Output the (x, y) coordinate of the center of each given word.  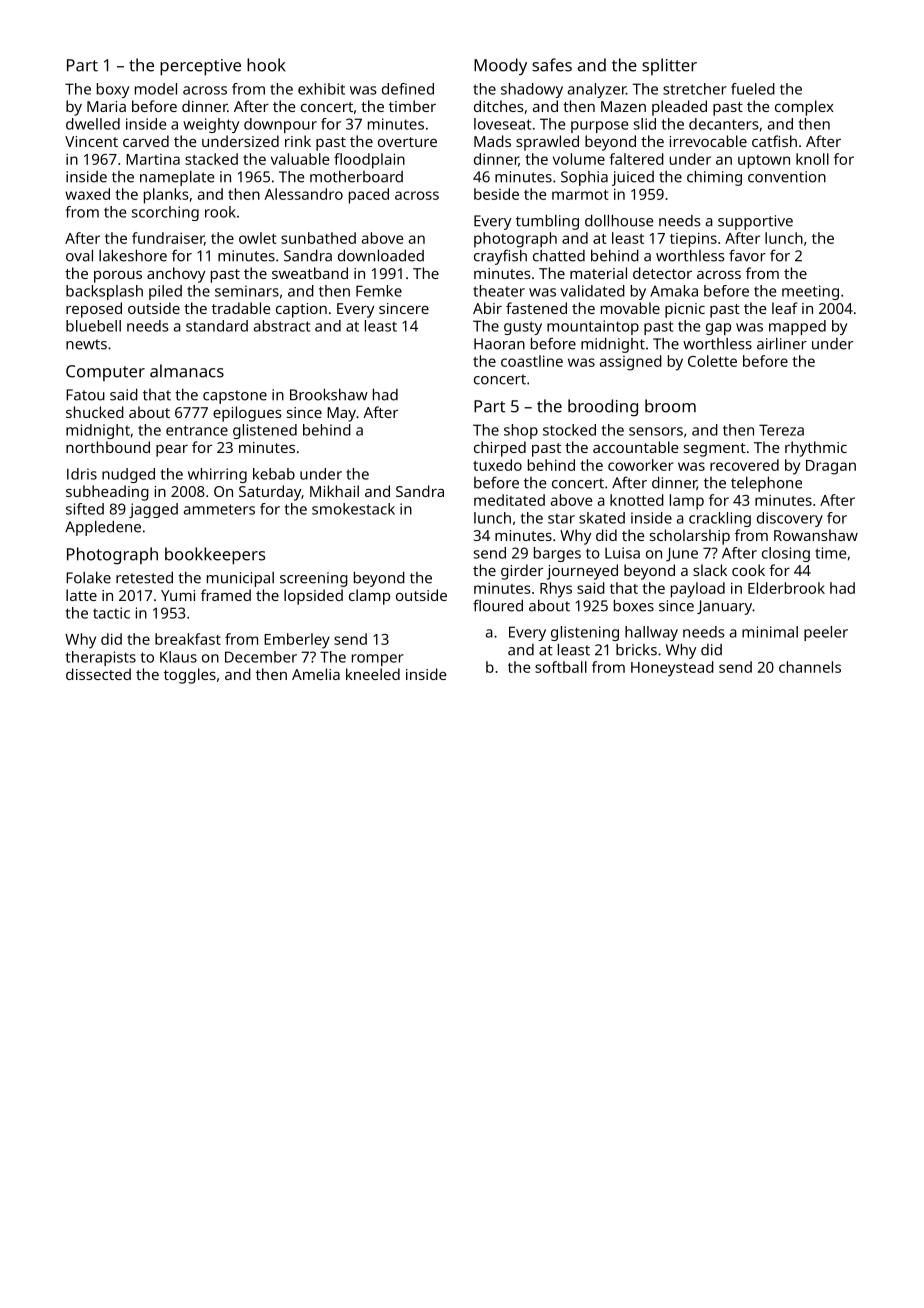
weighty (211, 125)
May (341, 414)
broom (670, 406)
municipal (240, 579)
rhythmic (816, 449)
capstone (235, 397)
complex (804, 108)
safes (552, 65)
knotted (637, 500)
